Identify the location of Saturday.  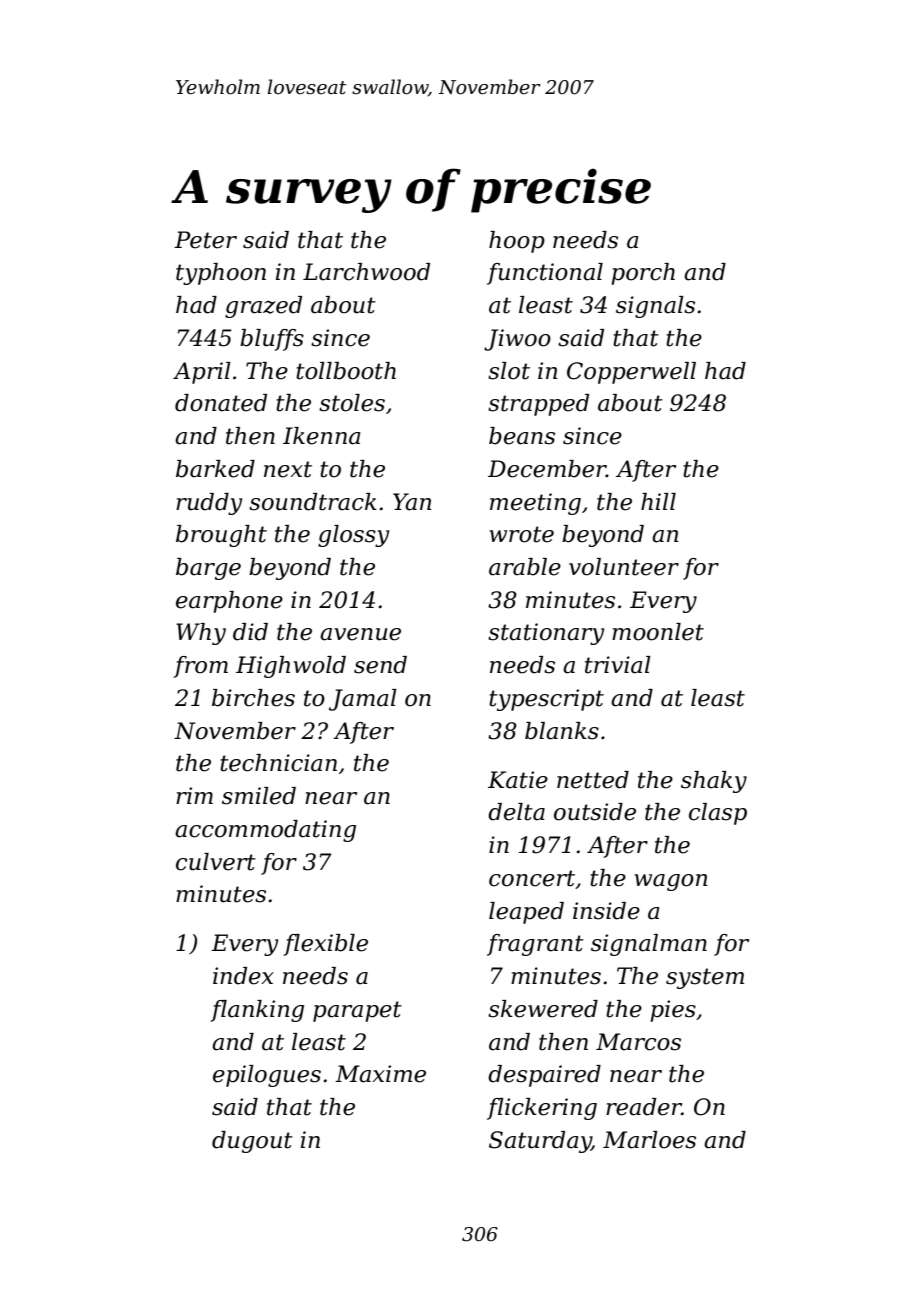
(540, 1142).
